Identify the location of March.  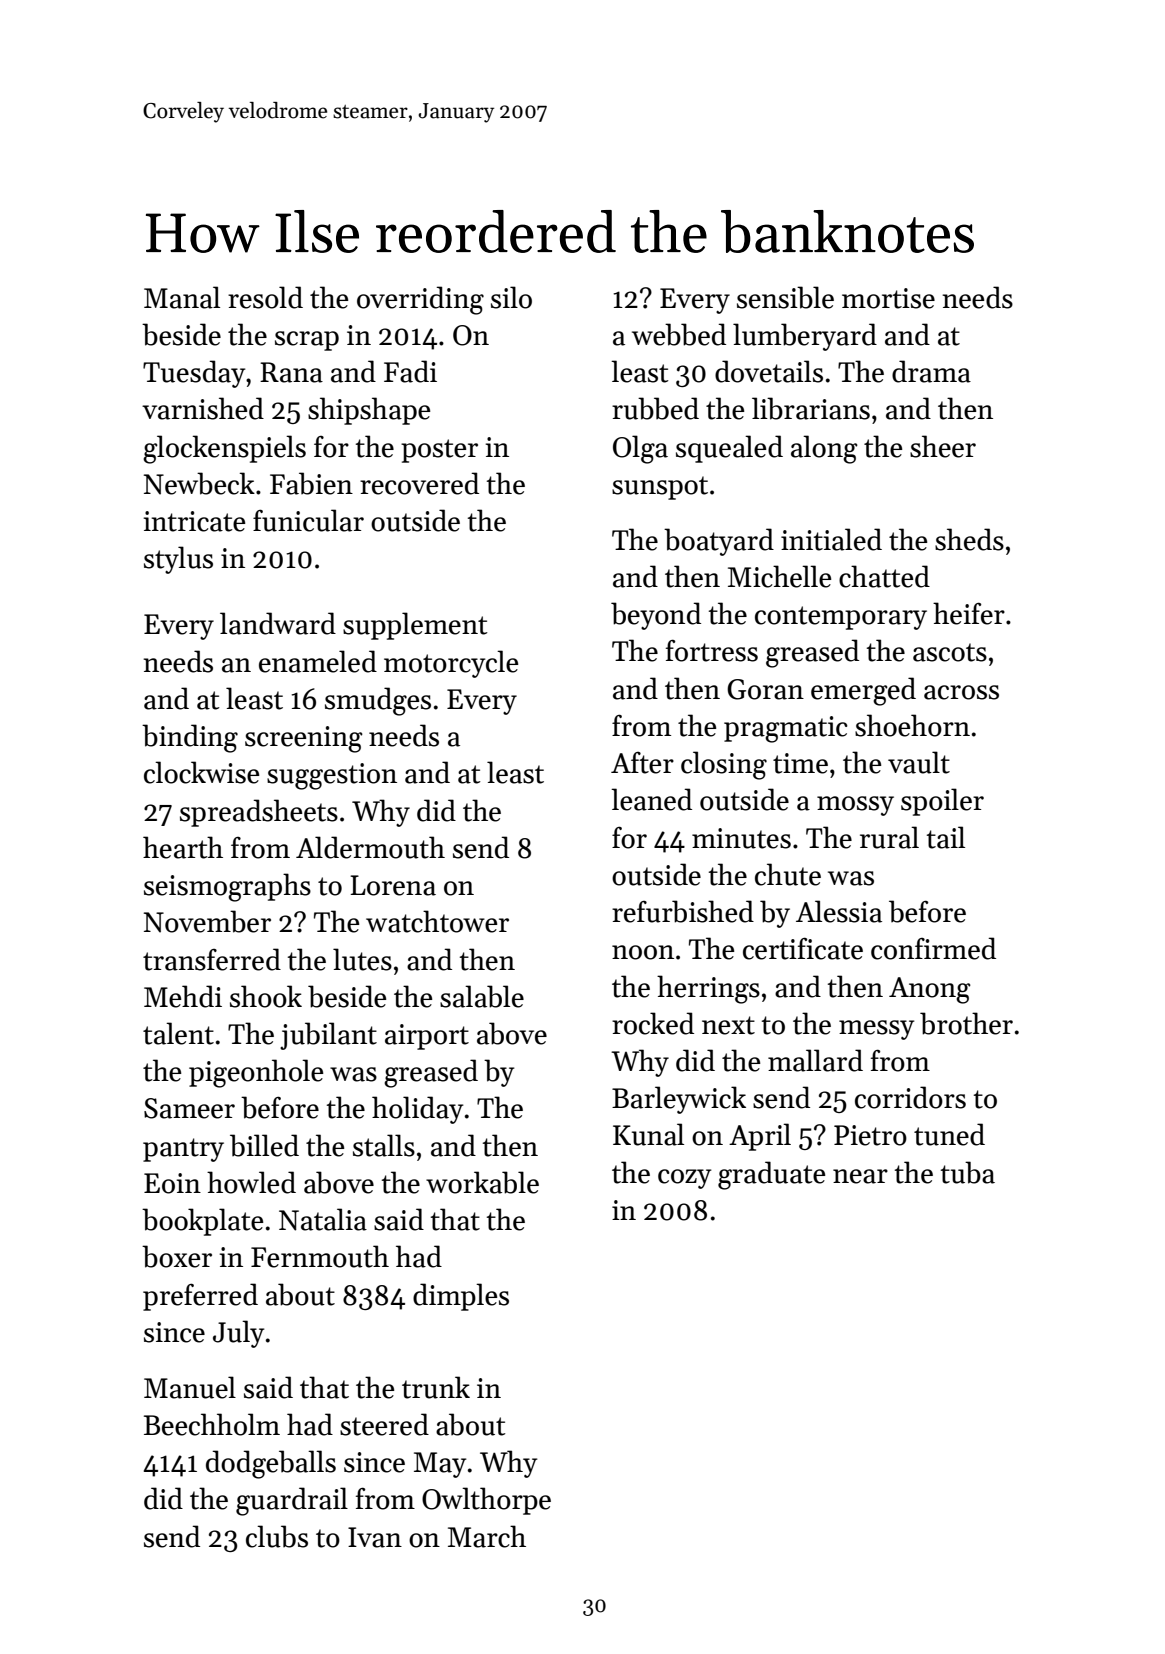
(487, 1536).
